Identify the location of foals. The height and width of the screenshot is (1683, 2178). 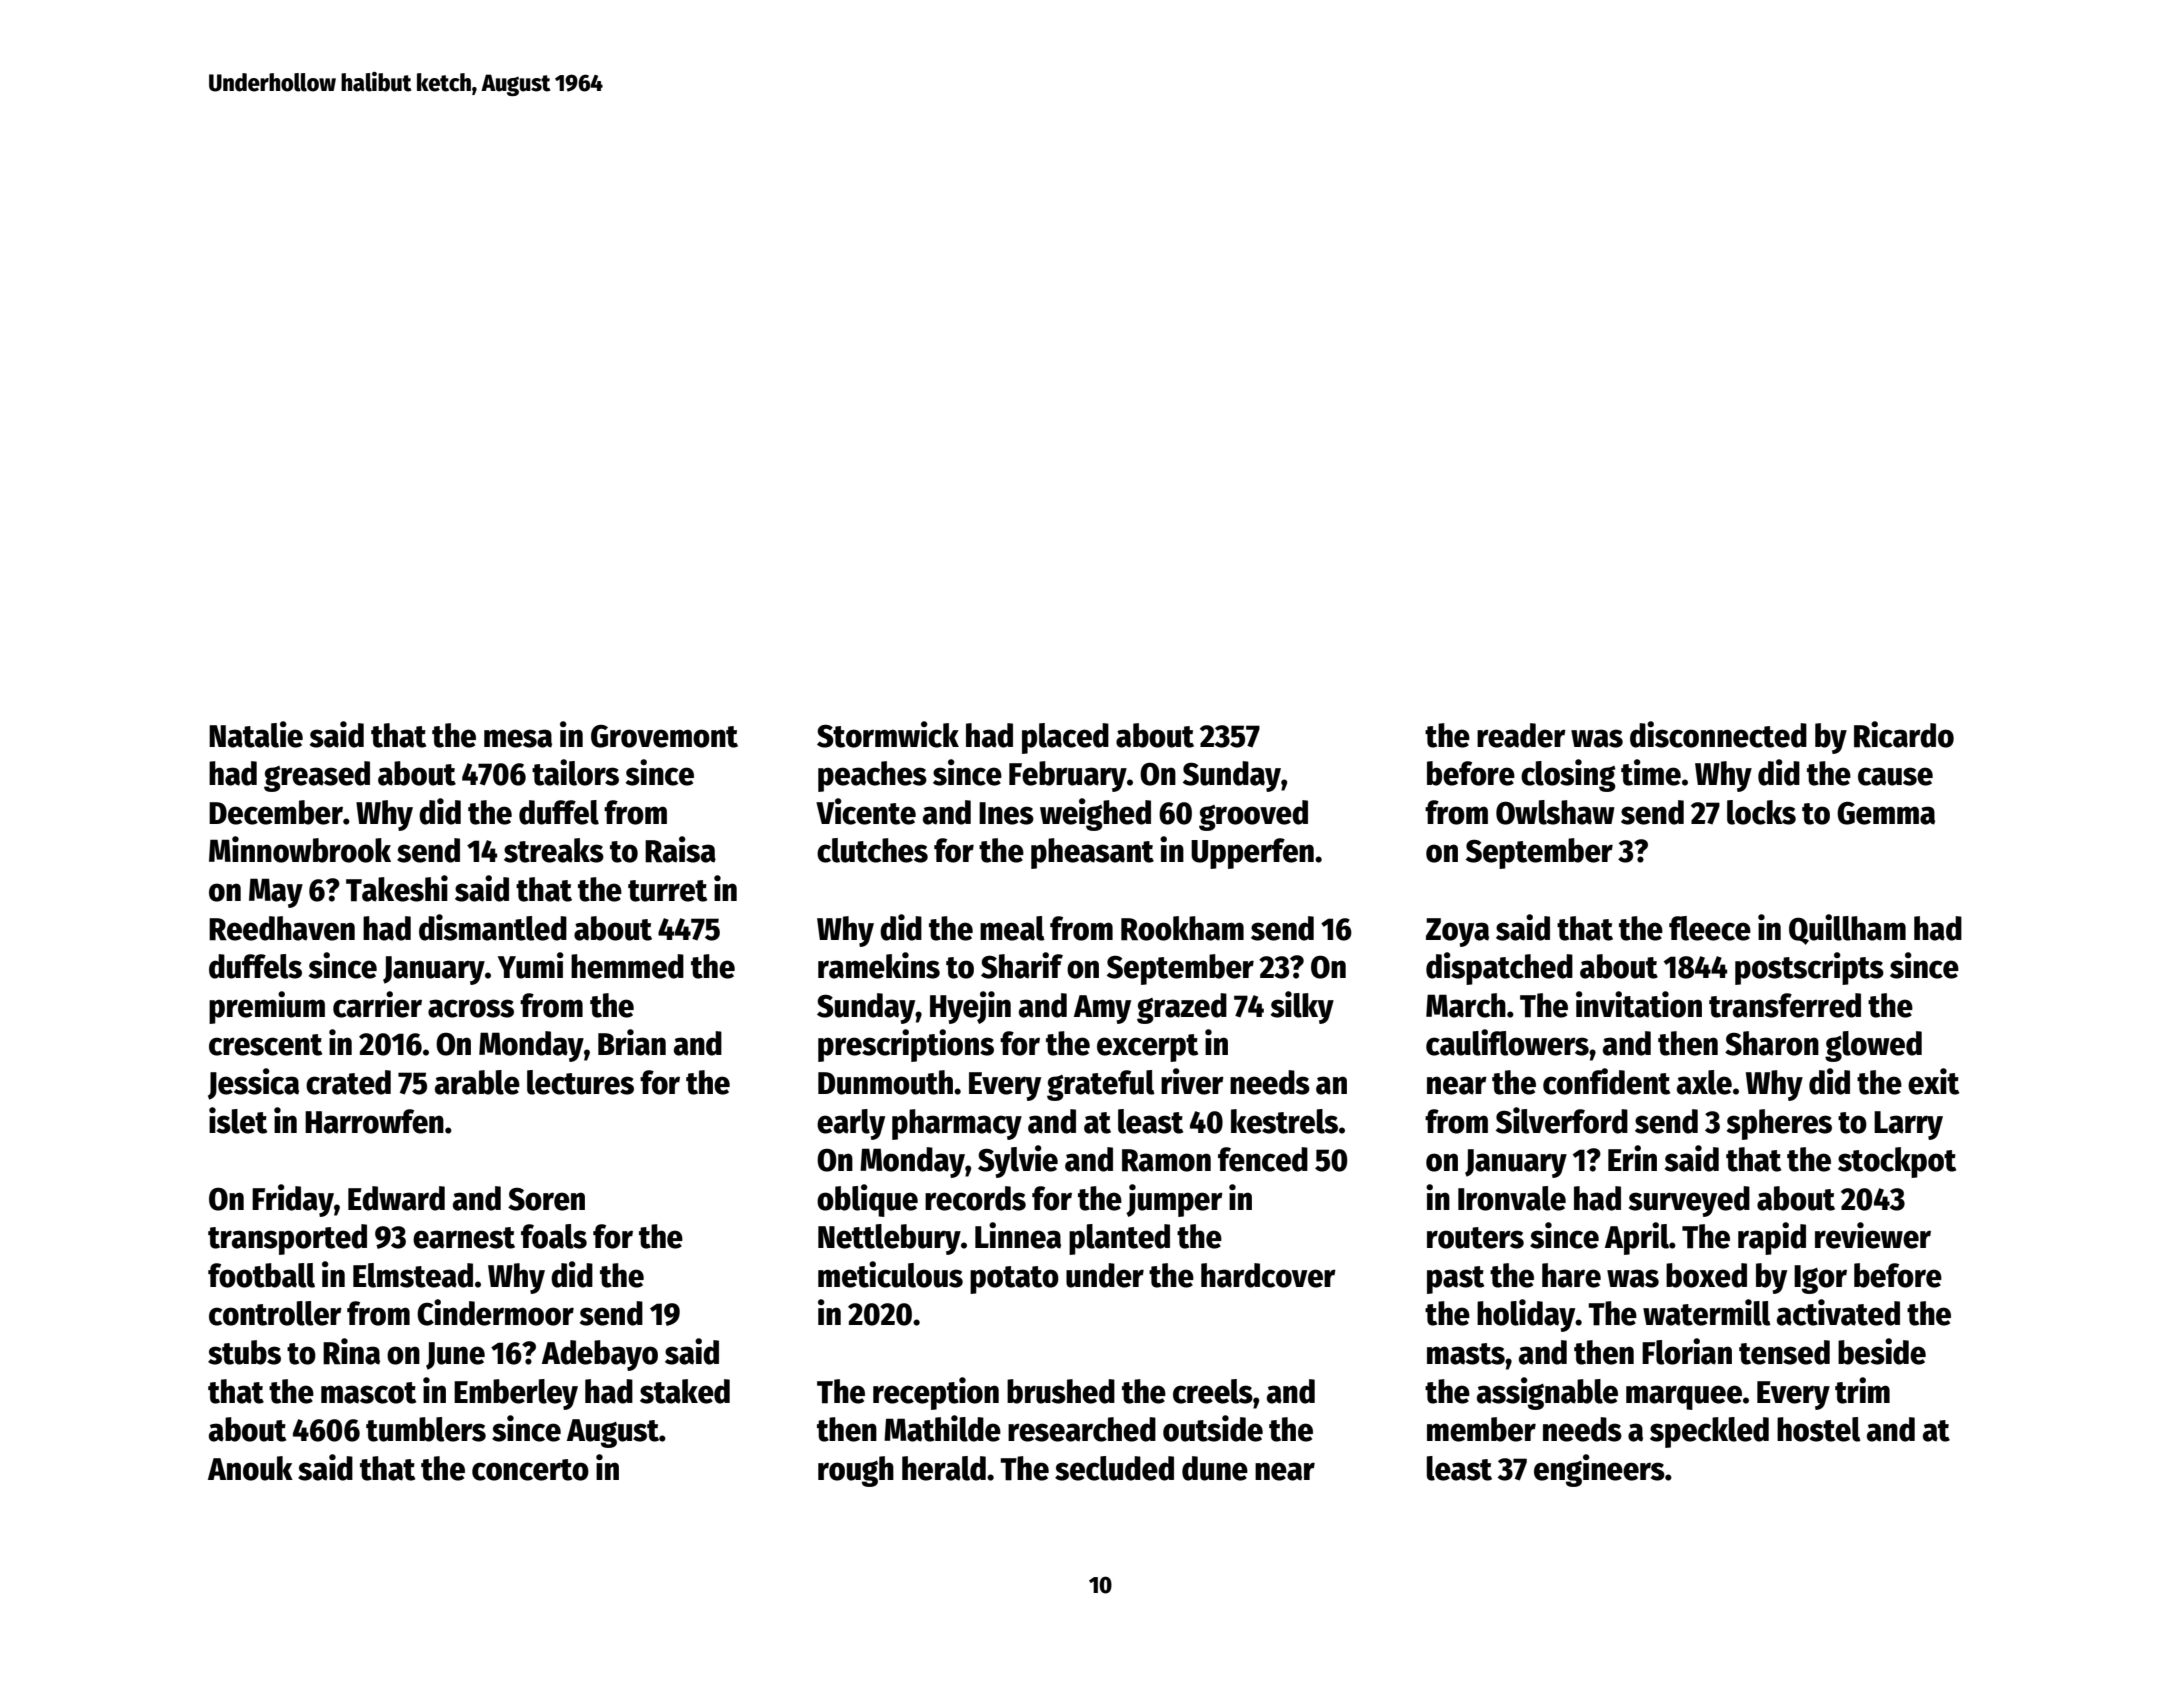
(554, 1236).
